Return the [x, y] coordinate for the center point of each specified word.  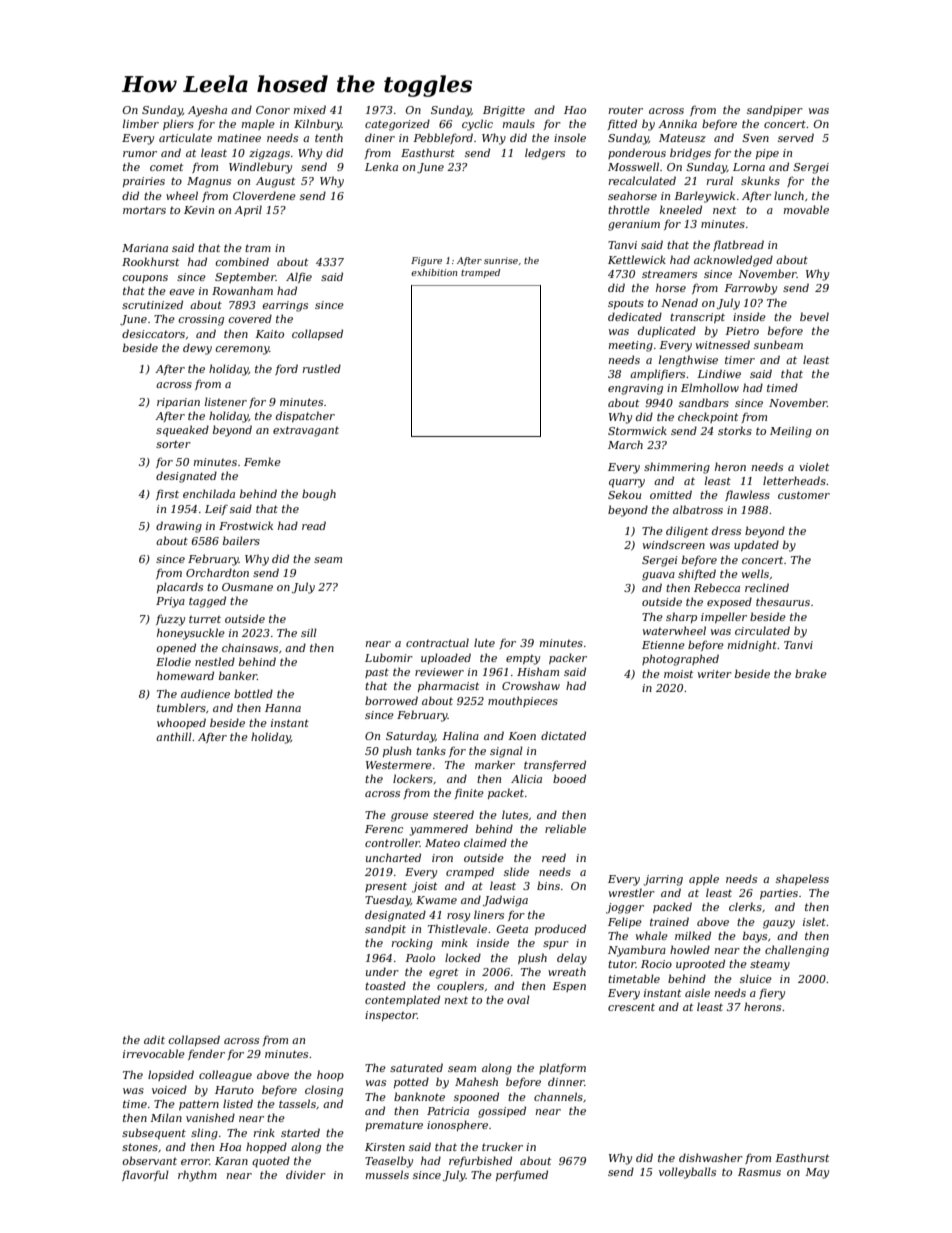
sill [309, 632]
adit [154, 1039]
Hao [575, 110]
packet [506, 793]
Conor [273, 110]
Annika [677, 123]
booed [569, 778]
